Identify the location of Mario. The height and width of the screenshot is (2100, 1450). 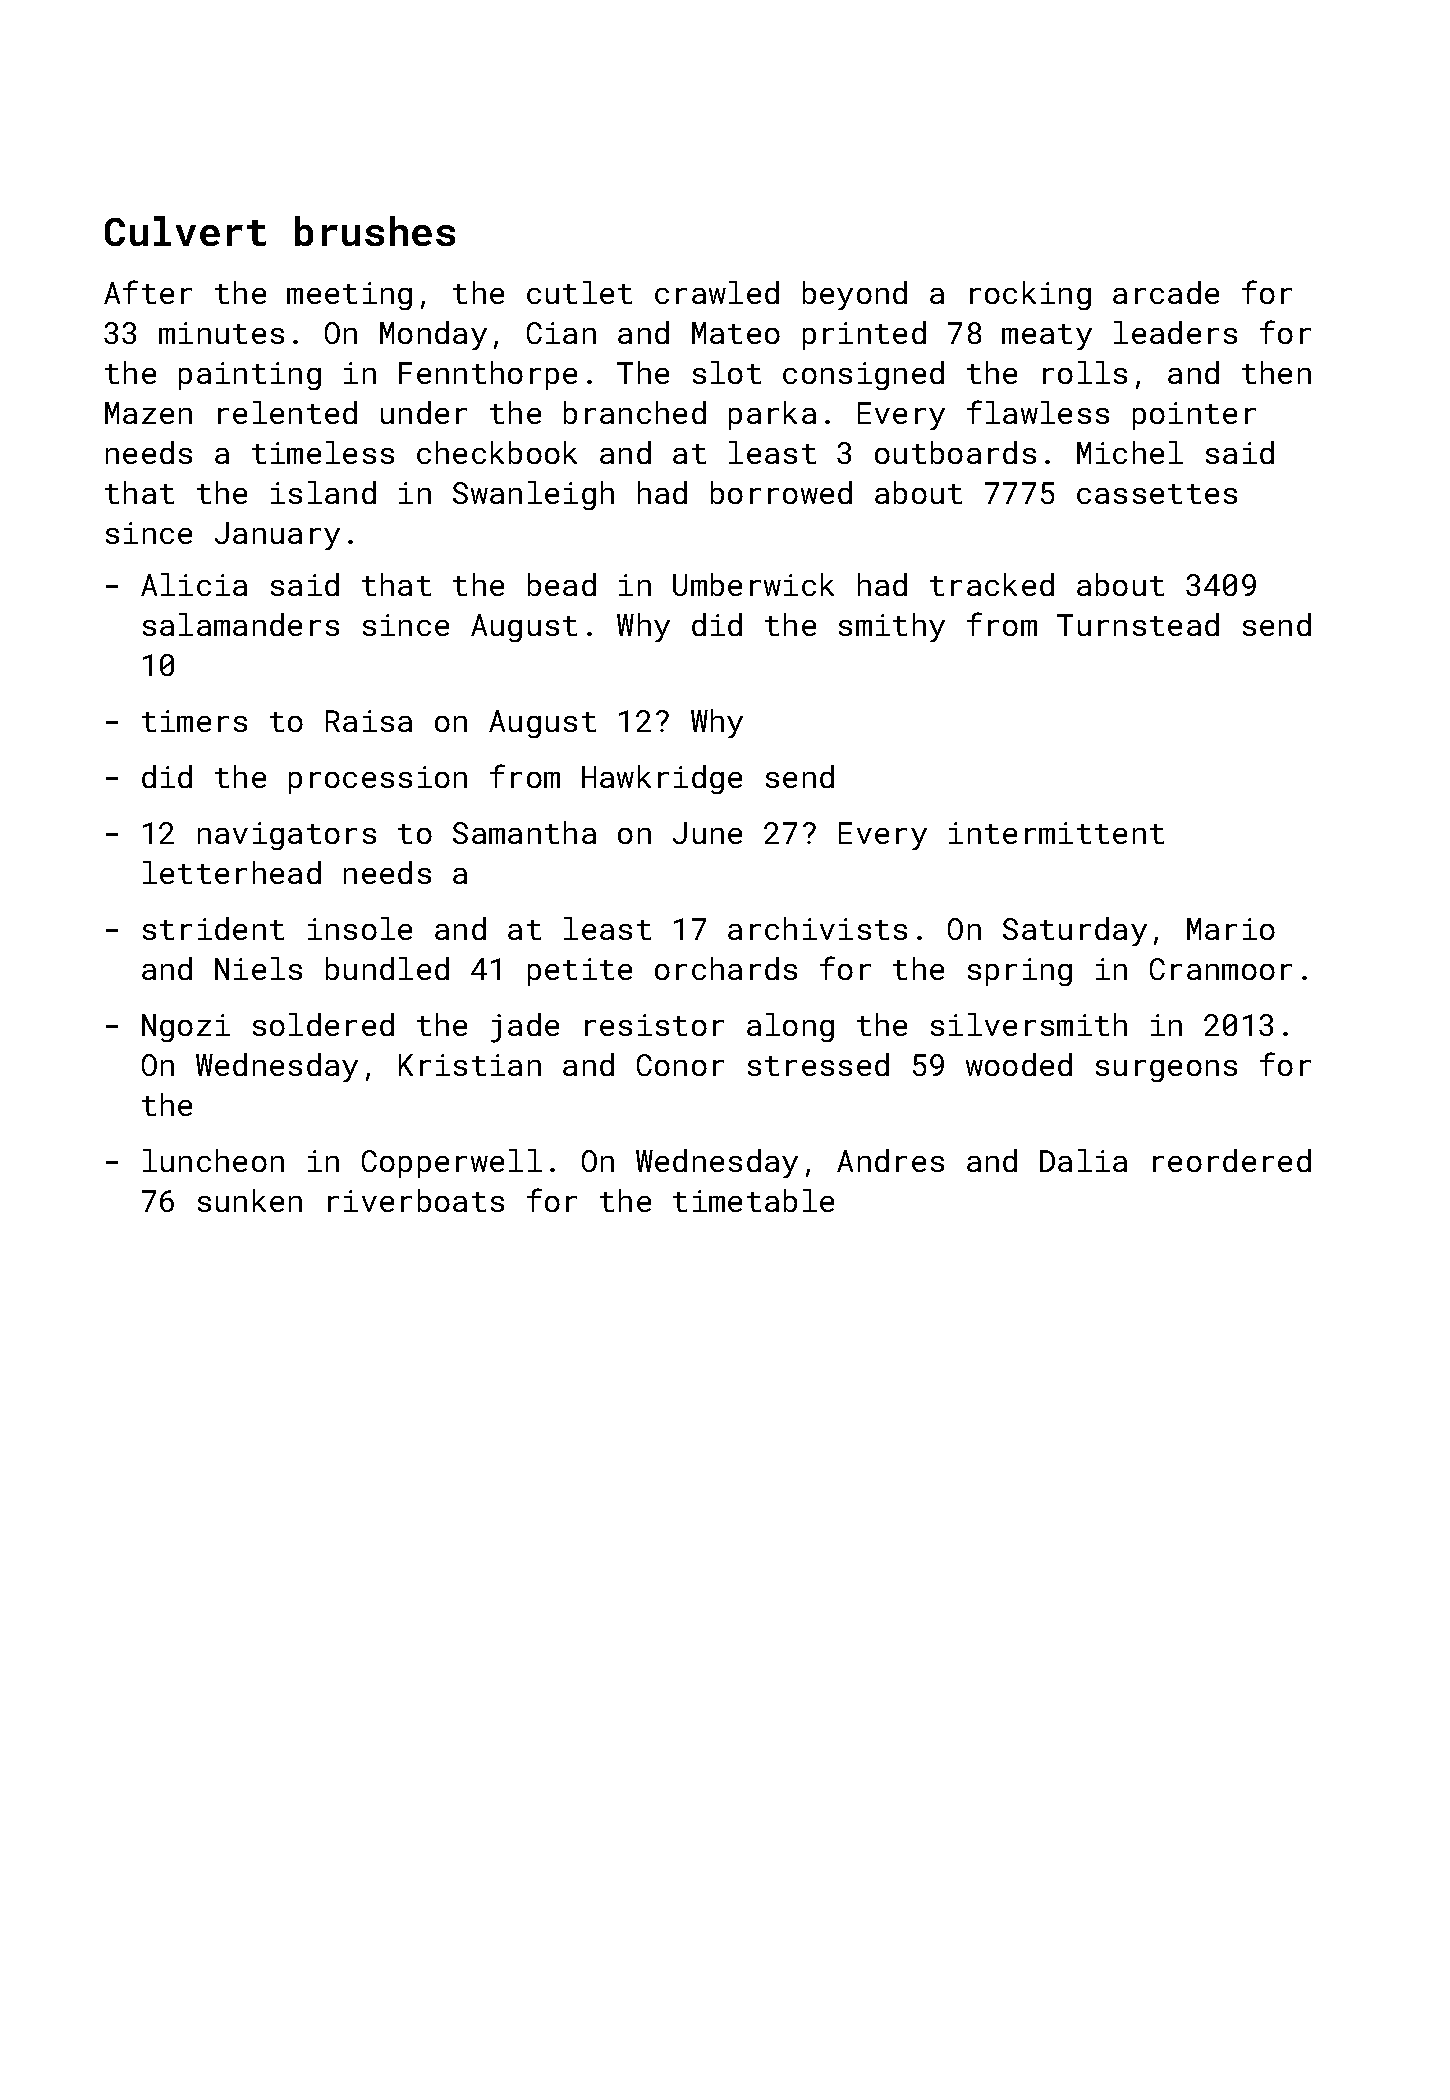
(1231, 929).
